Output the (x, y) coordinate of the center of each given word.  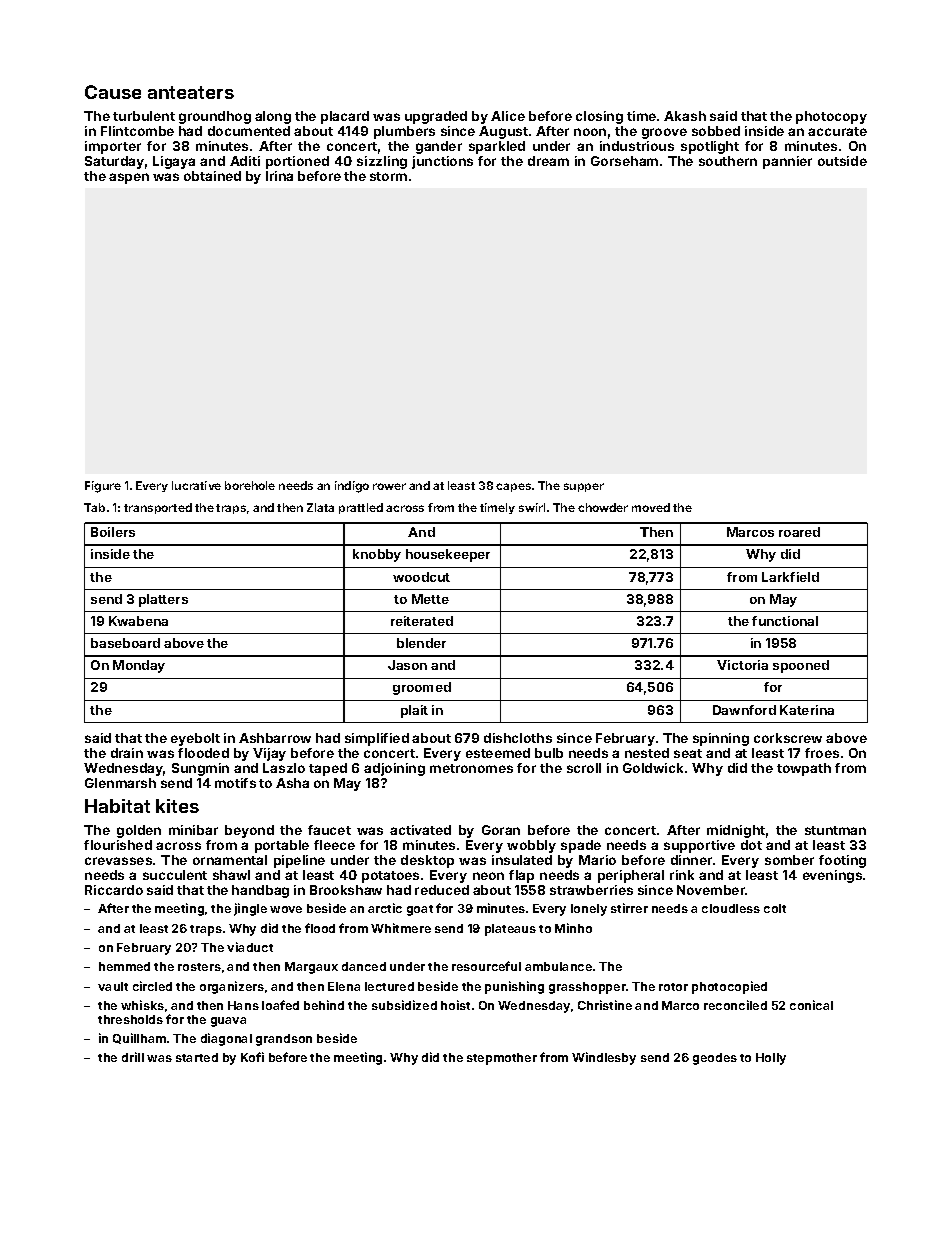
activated (420, 830)
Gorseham (624, 161)
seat (688, 753)
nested (647, 753)
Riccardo (114, 890)
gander (439, 147)
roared (799, 532)
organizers (232, 987)
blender (421, 643)
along (273, 117)
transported (158, 508)
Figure (103, 487)
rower (389, 486)
